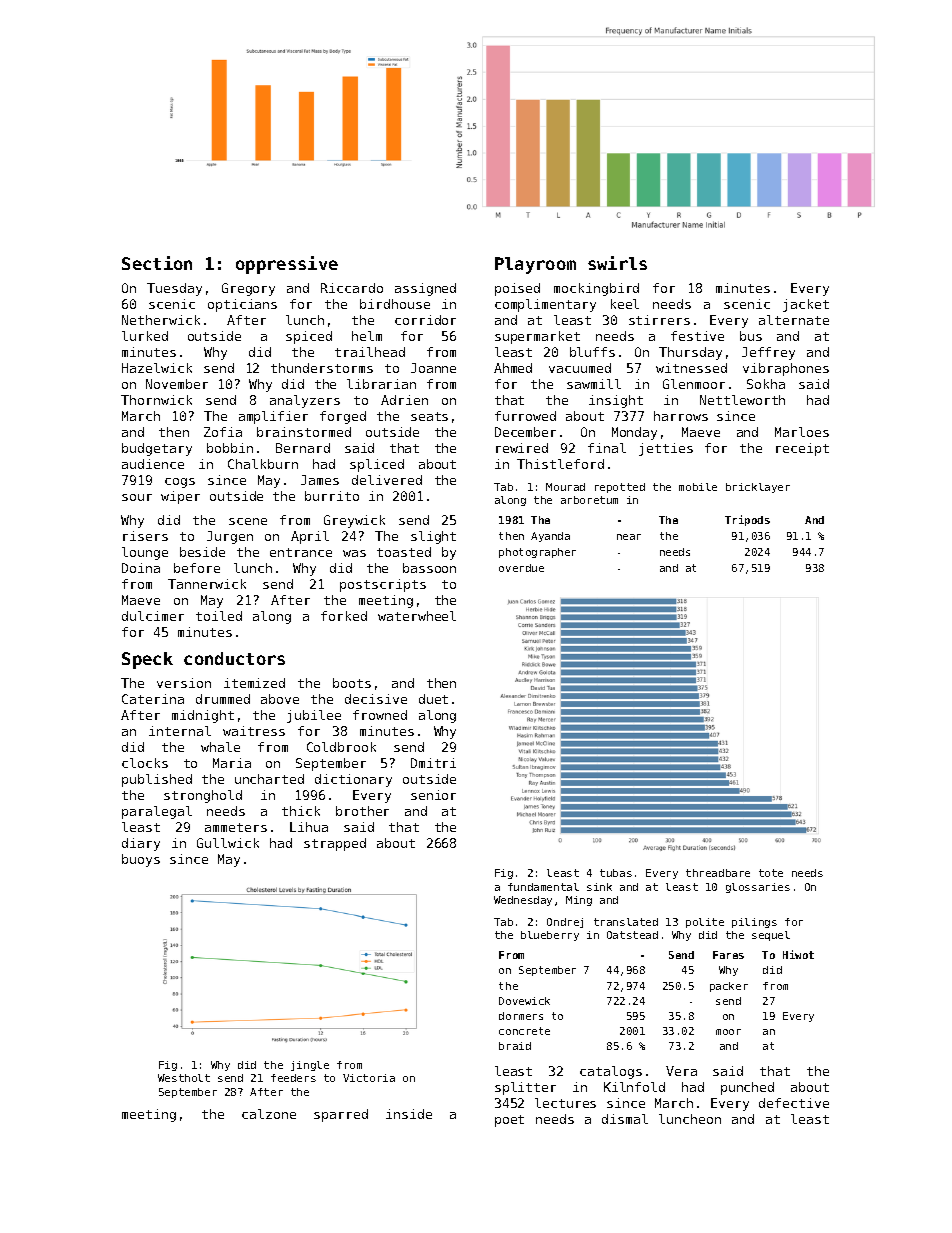  I want to click on sparred, so click(341, 1115).
